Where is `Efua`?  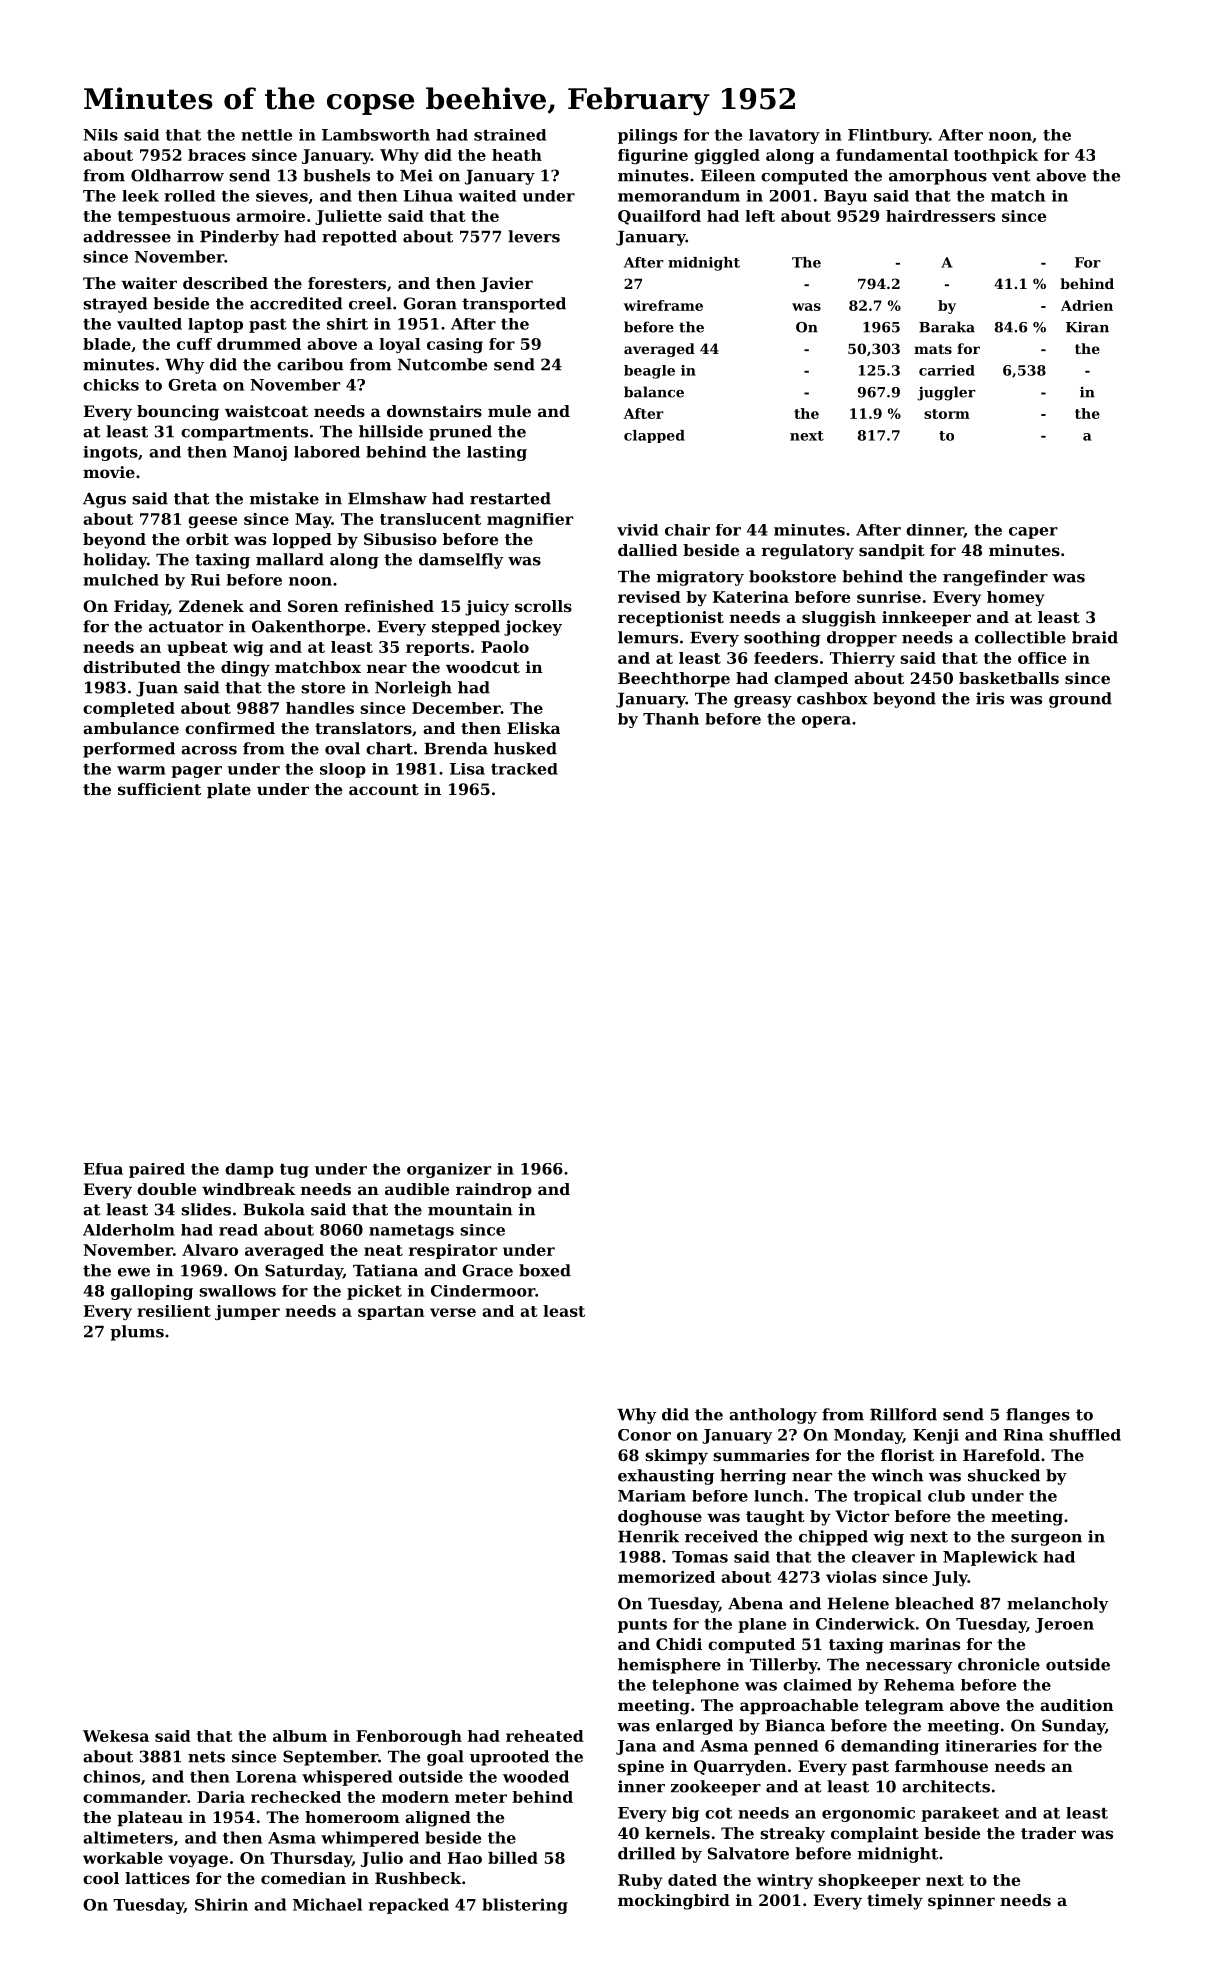 Efua is located at coordinates (103, 1169).
